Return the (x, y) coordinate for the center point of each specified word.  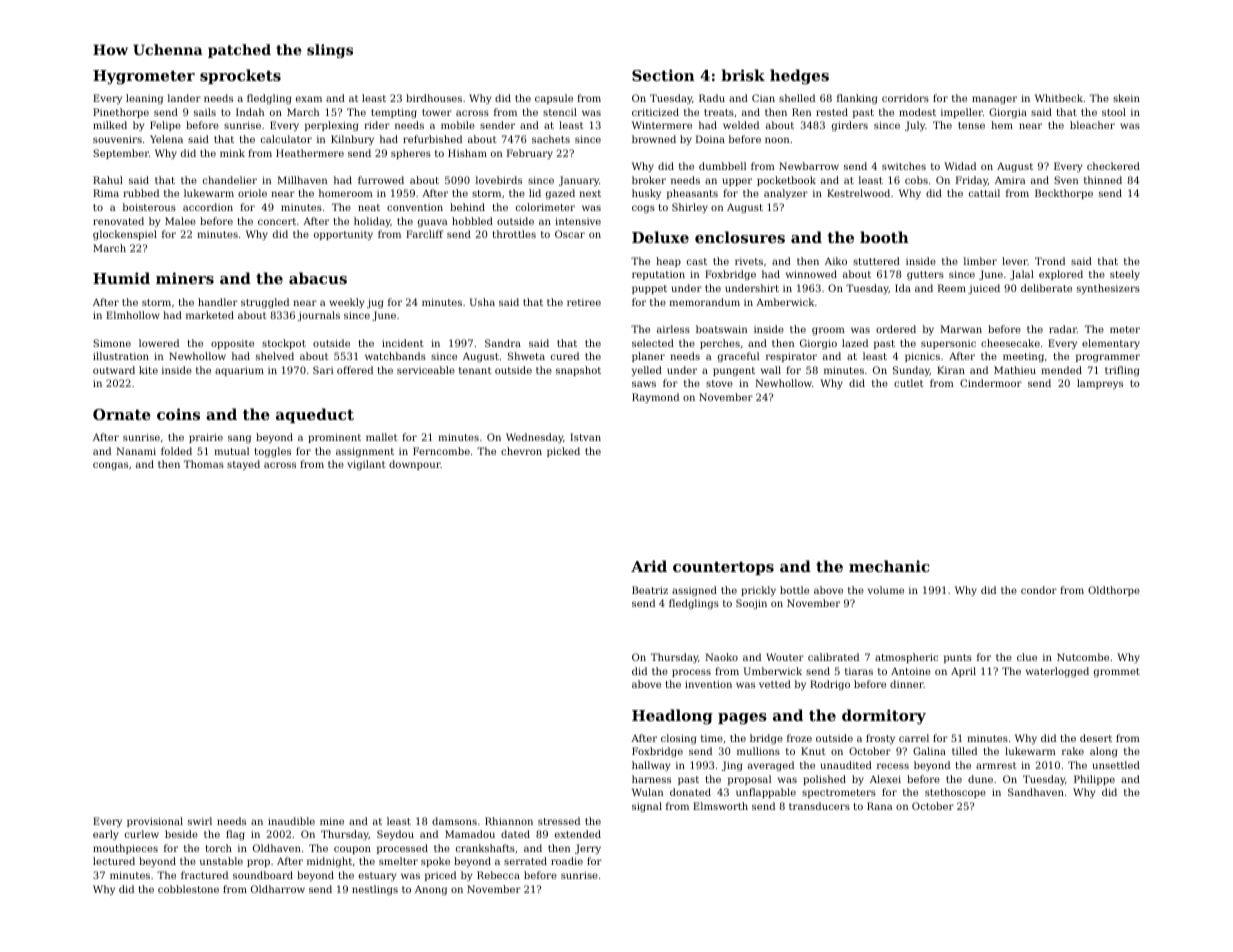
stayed (243, 465)
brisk (743, 75)
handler (218, 302)
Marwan (961, 329)
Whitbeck (1059, 98)
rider (377, 125)
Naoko (721, 657)
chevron (521, 451)
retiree (584, 302)
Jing (732, 766)
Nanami (136, 451)
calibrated (833, 657)
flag (235, 835)
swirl (200, 821)
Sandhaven (1036, 792)
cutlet (909, 383)
